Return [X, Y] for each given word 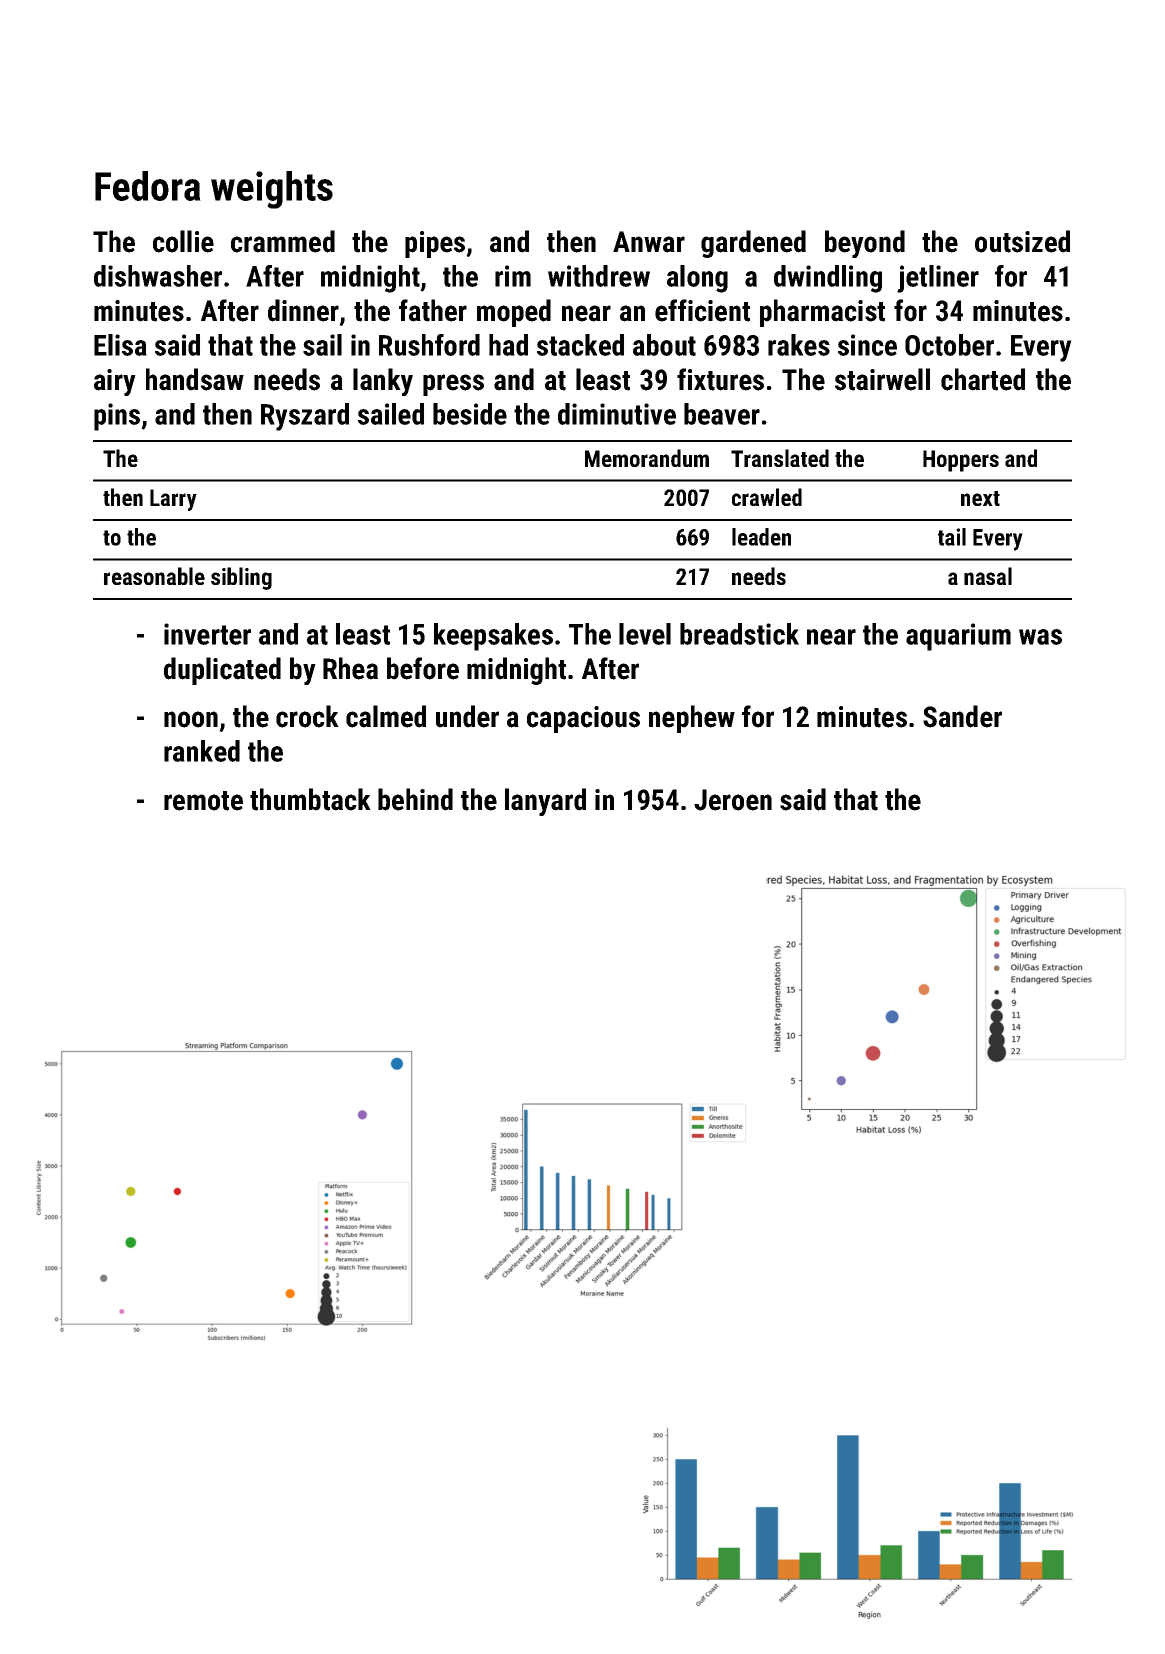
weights [272, 190]
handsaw [195, 379]
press [453, 385]
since [867, 345]
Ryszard [305, 417]
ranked [202, 751]
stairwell [882, 379]
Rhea [350, 668]
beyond [865, 244]
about [664, 345]
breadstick [739, 634]
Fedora [148, 186]
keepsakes [493, 637]
